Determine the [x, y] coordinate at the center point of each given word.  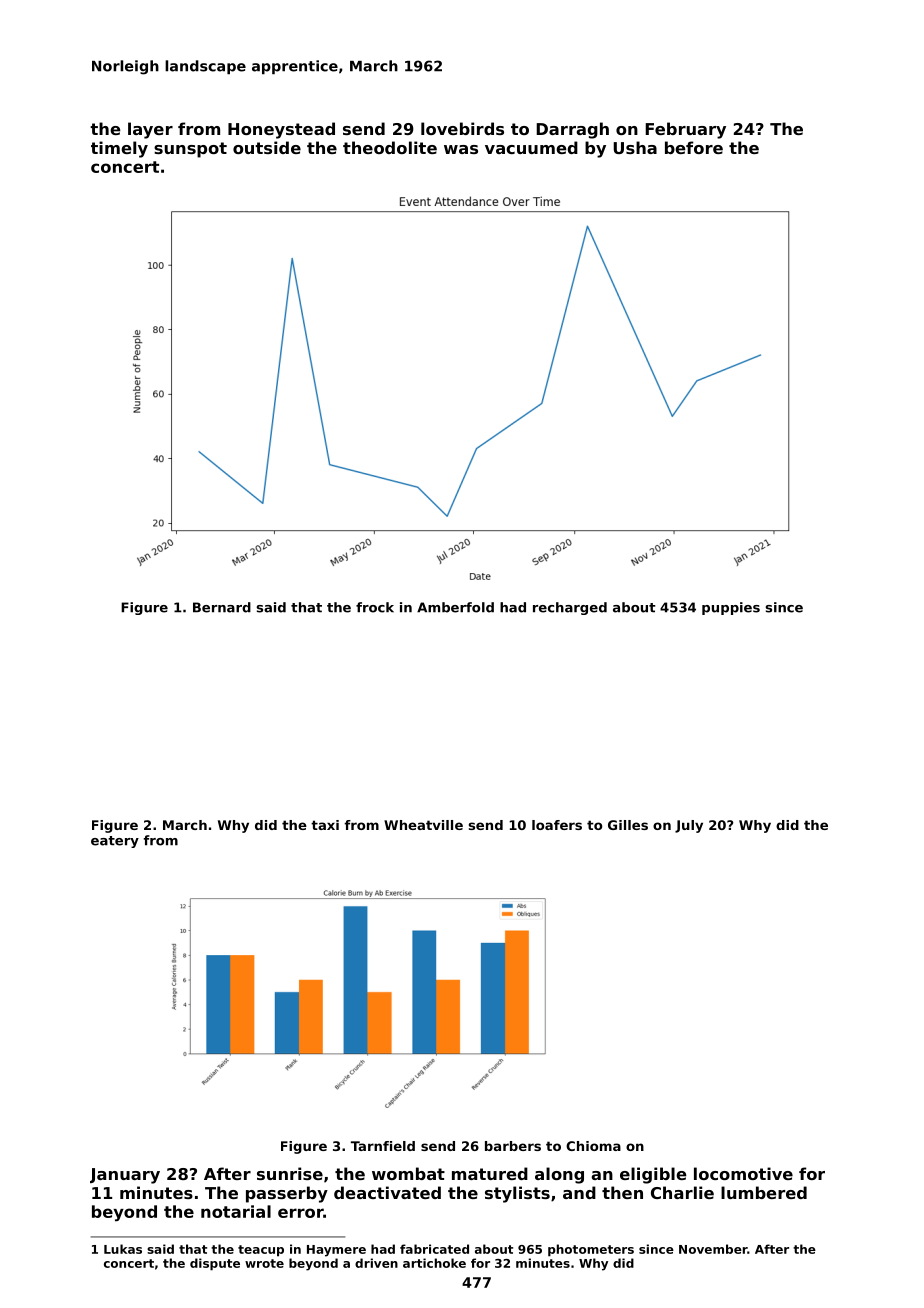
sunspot [190, 150]
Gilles [628, 825]
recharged [570, 608]
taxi [325, 825]
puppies [731, 608]
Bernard [222, 607]
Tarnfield [383, 1146]
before [694, 147]
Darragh [572, 130]
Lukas [123, 1249]
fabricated [434, 1249]
